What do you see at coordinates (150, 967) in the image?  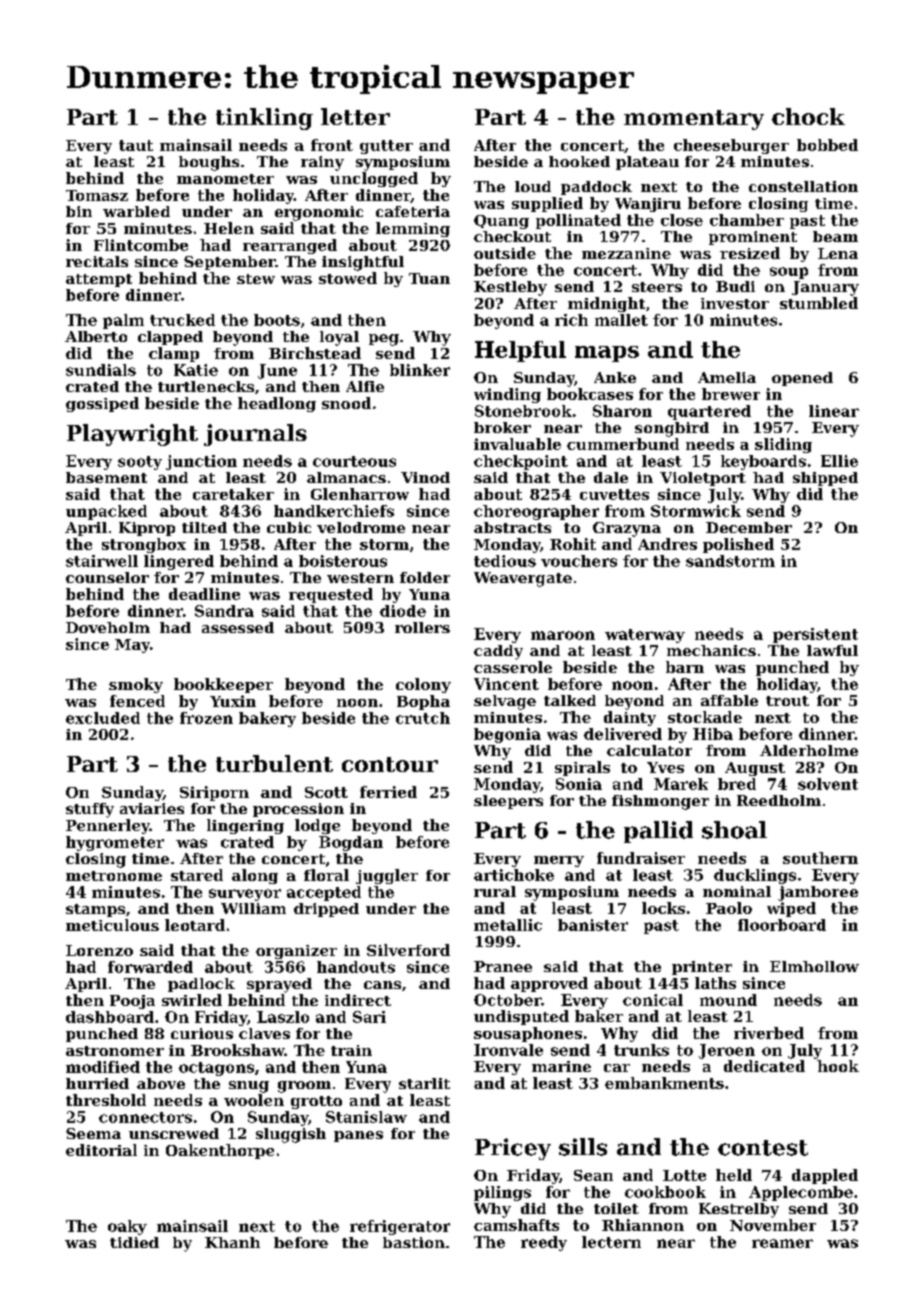 I see `forwarded` at bounding box center [150, 967].
